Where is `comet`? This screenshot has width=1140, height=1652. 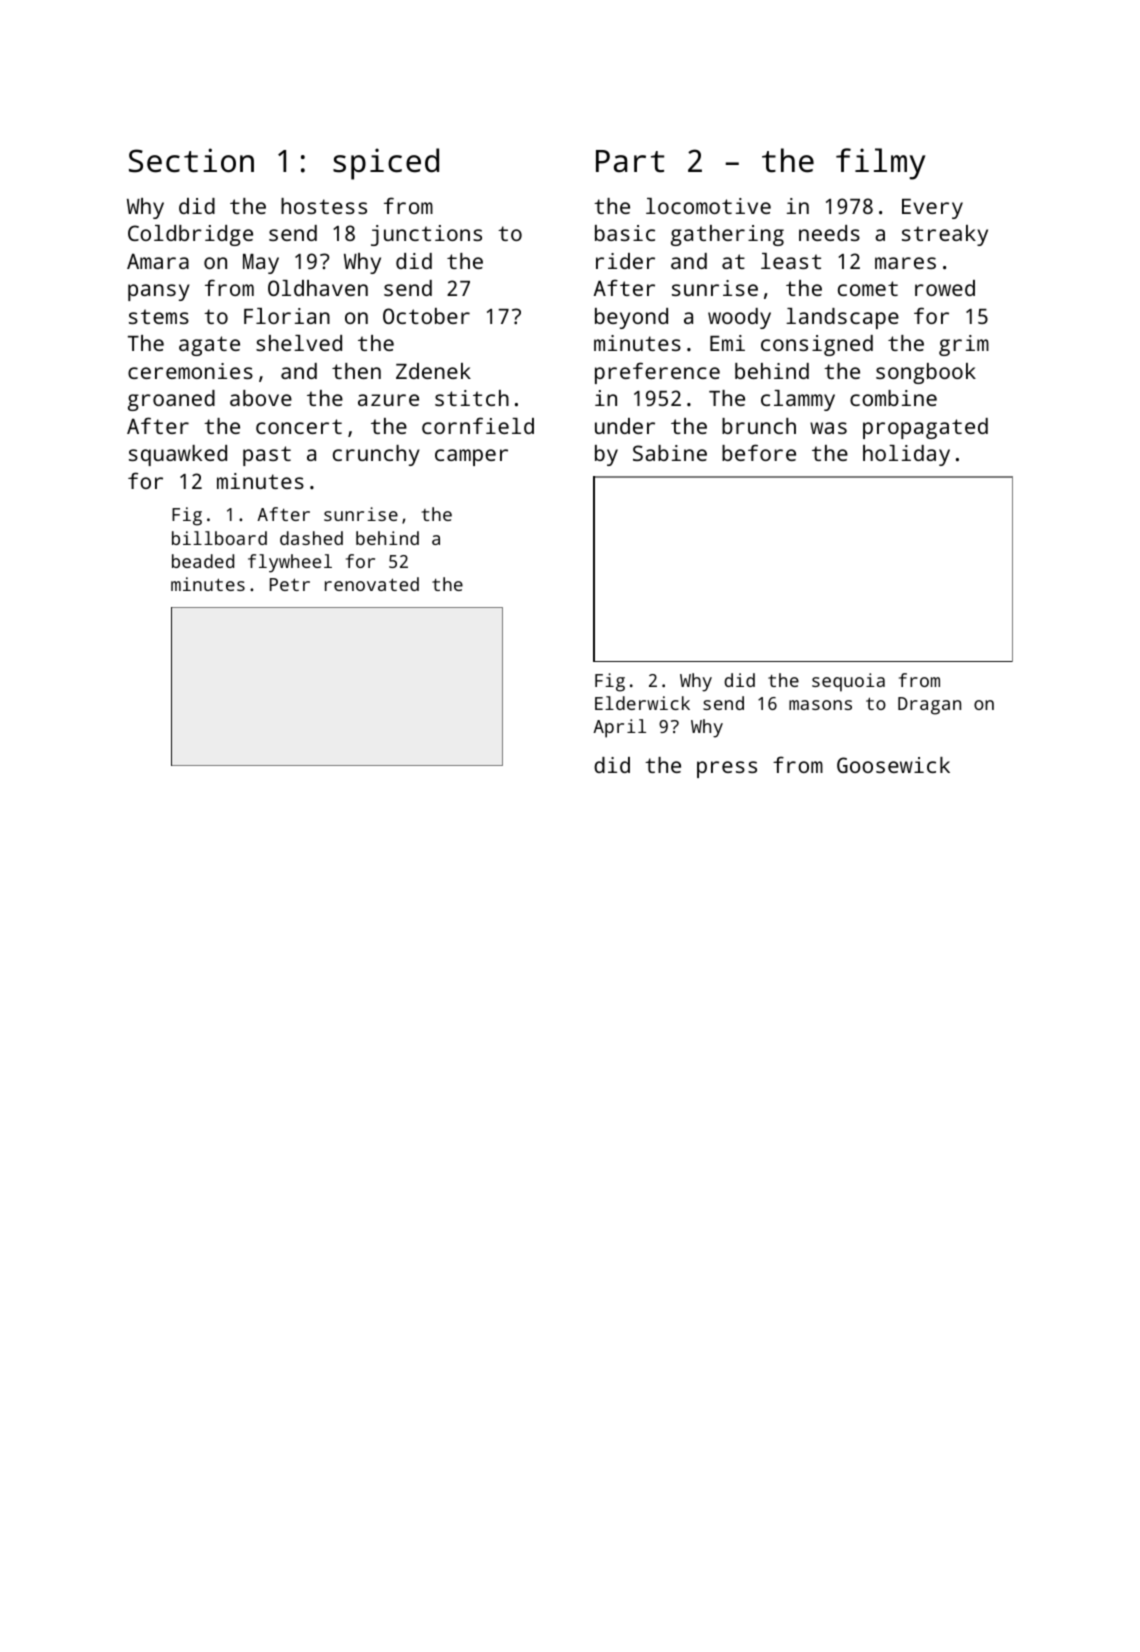
comet is located at coordinates (868, 288).
